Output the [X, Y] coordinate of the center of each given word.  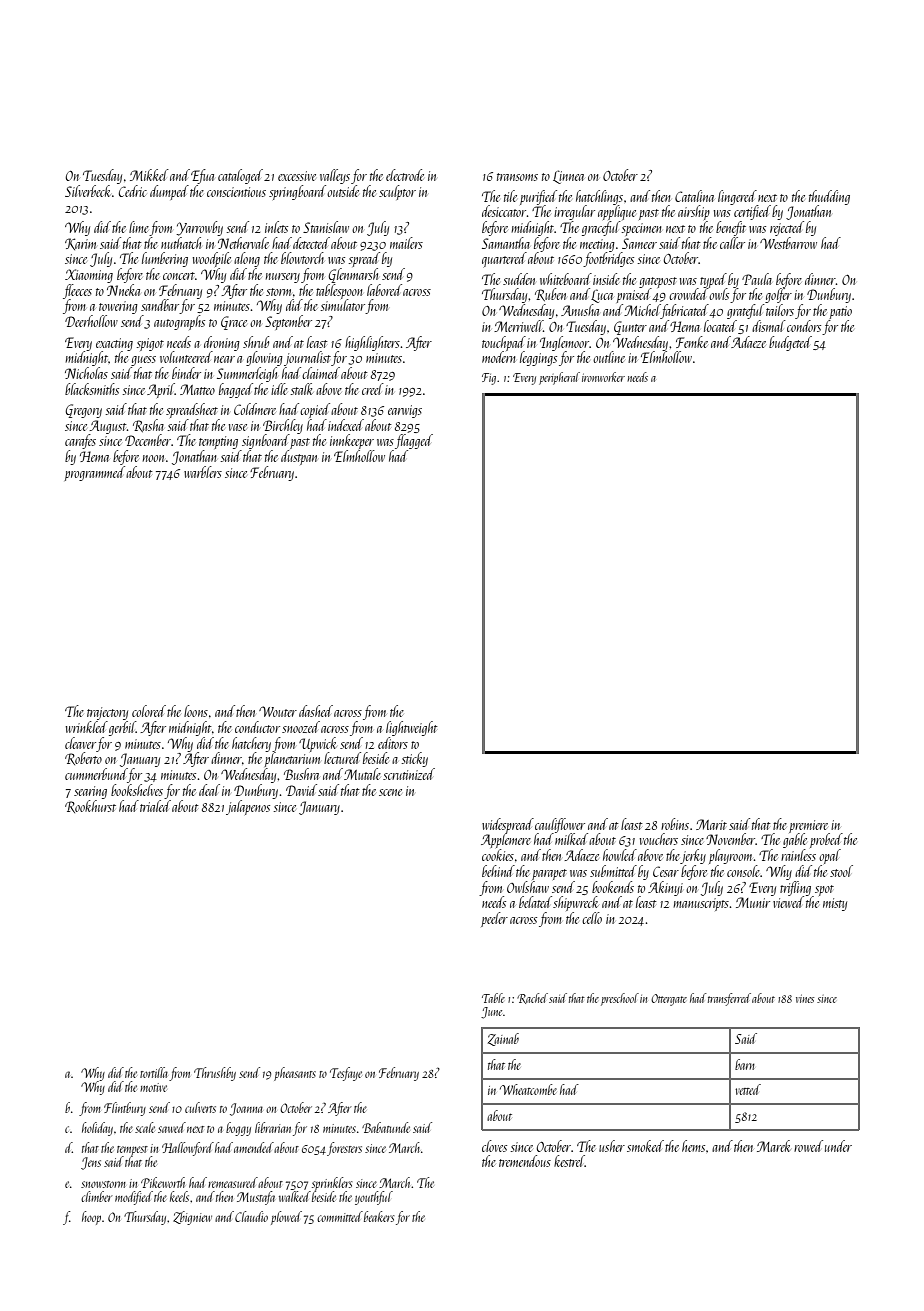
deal [209, 790]
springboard [297, 192]
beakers [379, 1216]
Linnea [568, 177]
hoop [91, 1218]
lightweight [412, 728]
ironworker [603, 377]
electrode [405, 175]
